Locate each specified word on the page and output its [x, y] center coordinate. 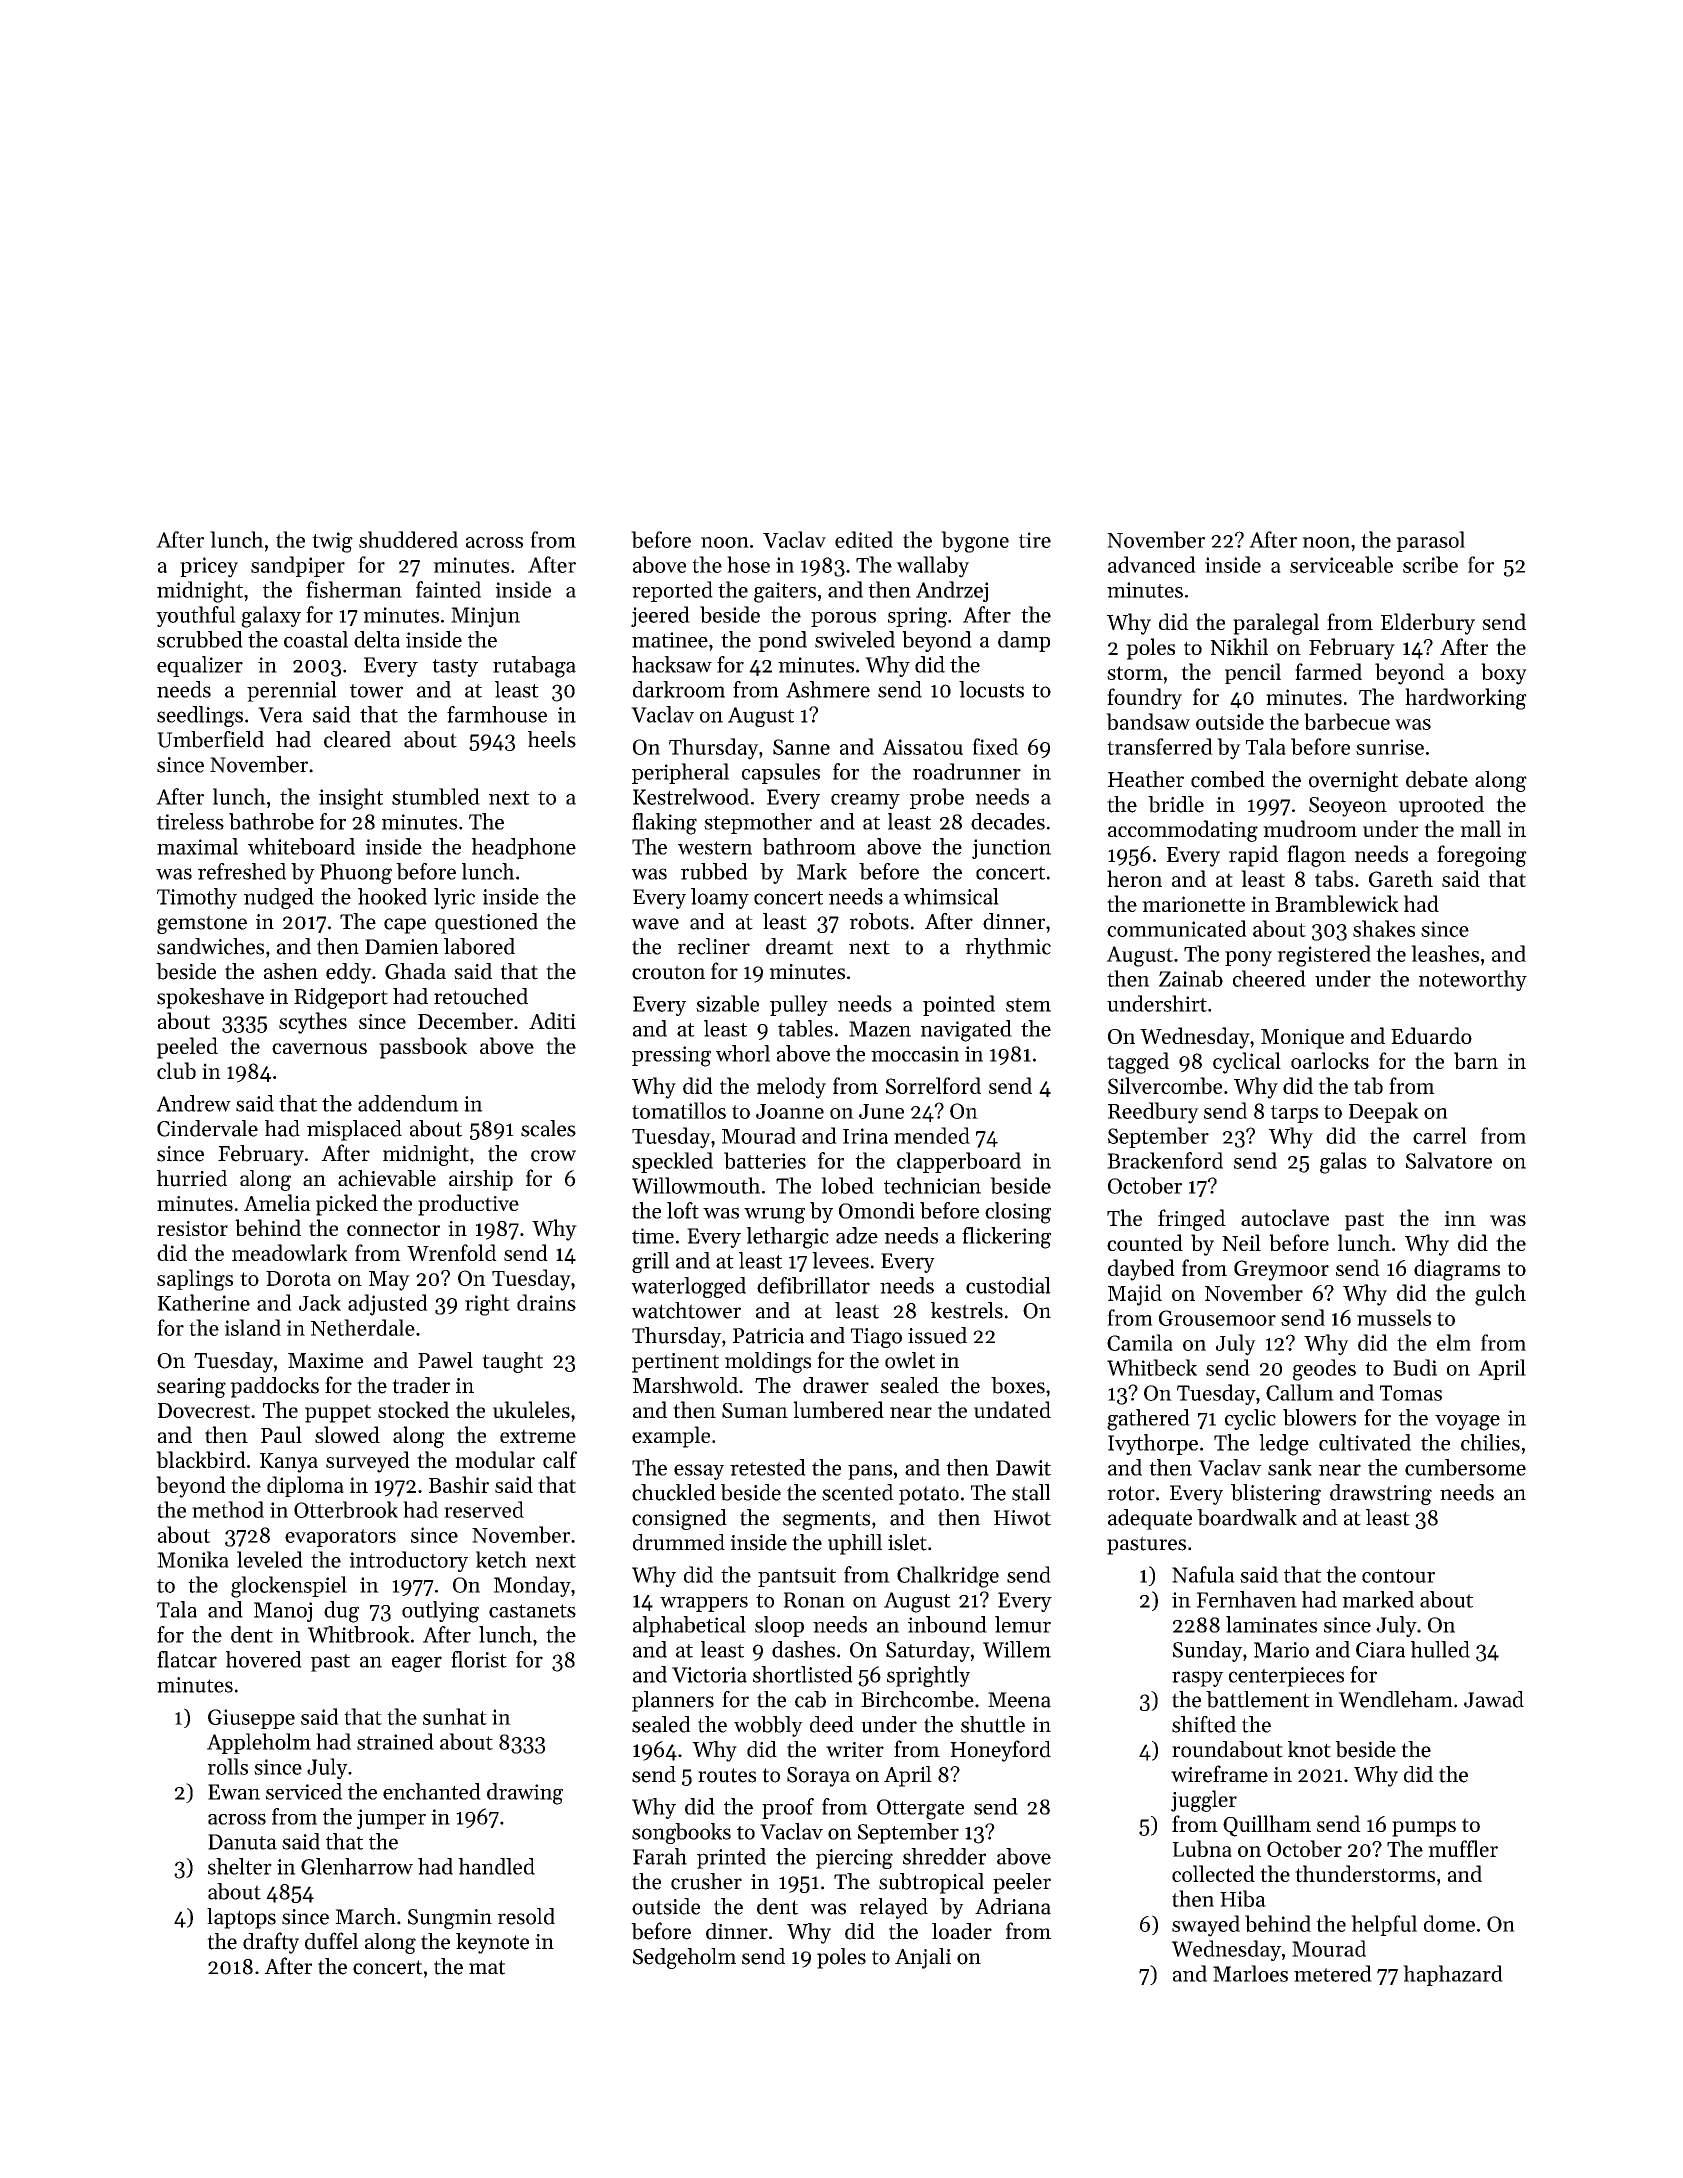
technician [932, 1185]
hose [748, 564]
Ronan [814, 1600]
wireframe [1219, 1774]
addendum [408, 1103]
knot [1309, 1749]
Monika [193, 1559]
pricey [209, 567]
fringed [1192, 1220]
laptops [241, 1918]
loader [962, 1931]
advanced [1152, 564]
